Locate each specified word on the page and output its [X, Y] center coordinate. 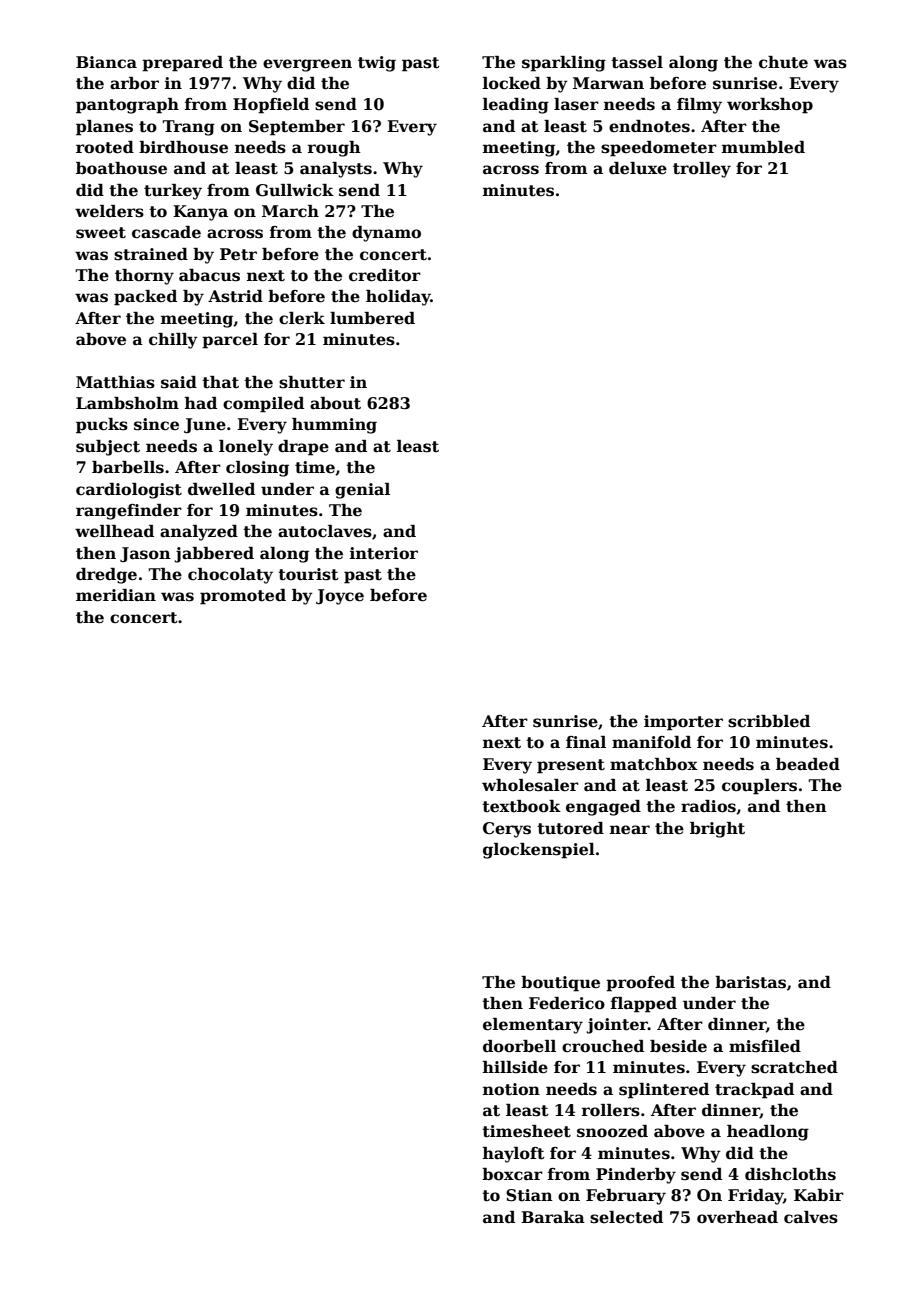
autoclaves [325, 531]
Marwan [608, 83]
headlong [768, 1133]
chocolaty [230, 576]
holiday [398, 298]
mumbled [763, 147]
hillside [515, 1067]
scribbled [769, 721]
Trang [188, 128]
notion [511, 1089]
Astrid [235, 296]
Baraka [553, 1217]
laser [576, 104]
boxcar [512, 1174]
